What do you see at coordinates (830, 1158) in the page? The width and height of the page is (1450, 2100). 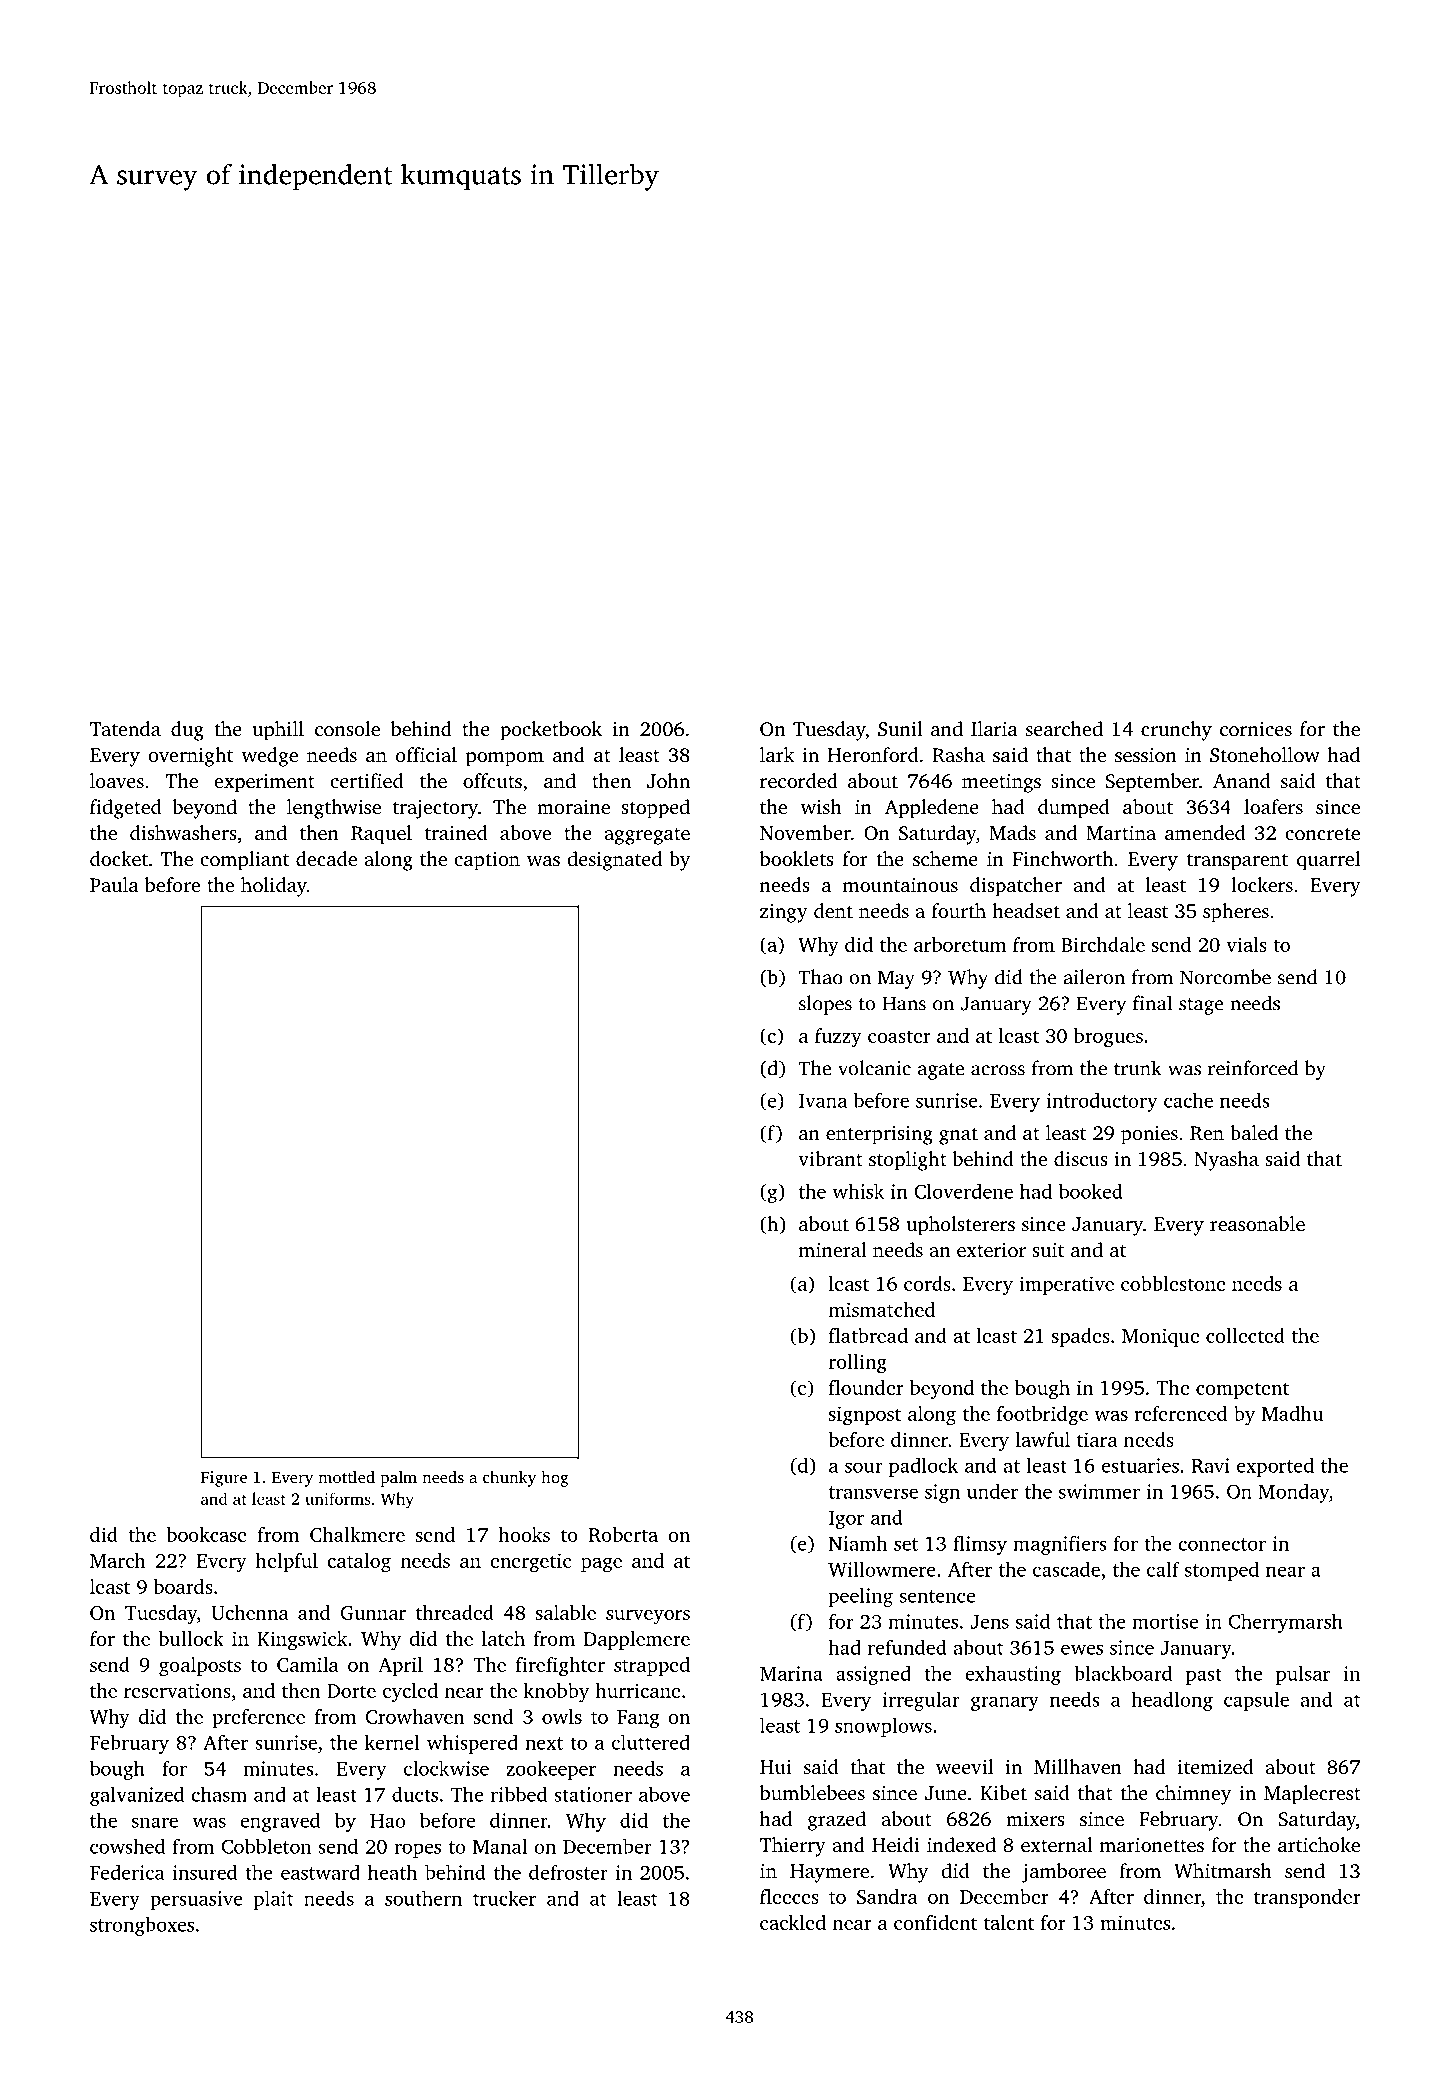 I see `vibrant` at bounding box center [830, 1158].
